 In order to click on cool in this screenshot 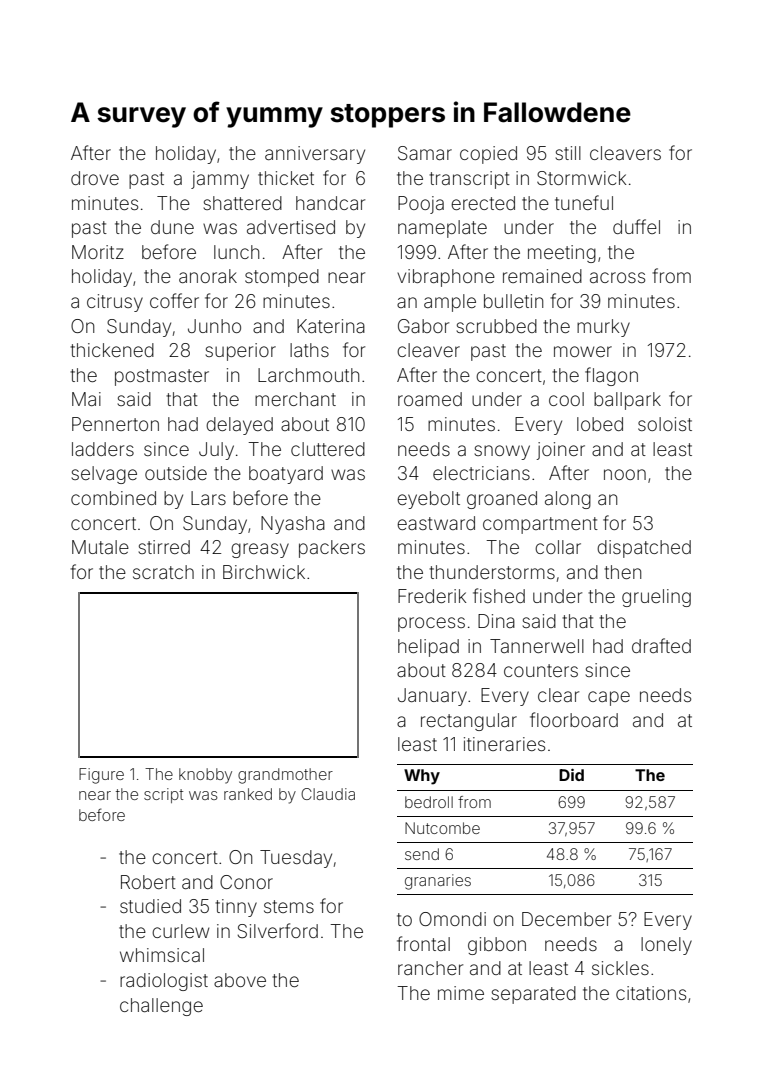, I will do `click(566, 399)`.
